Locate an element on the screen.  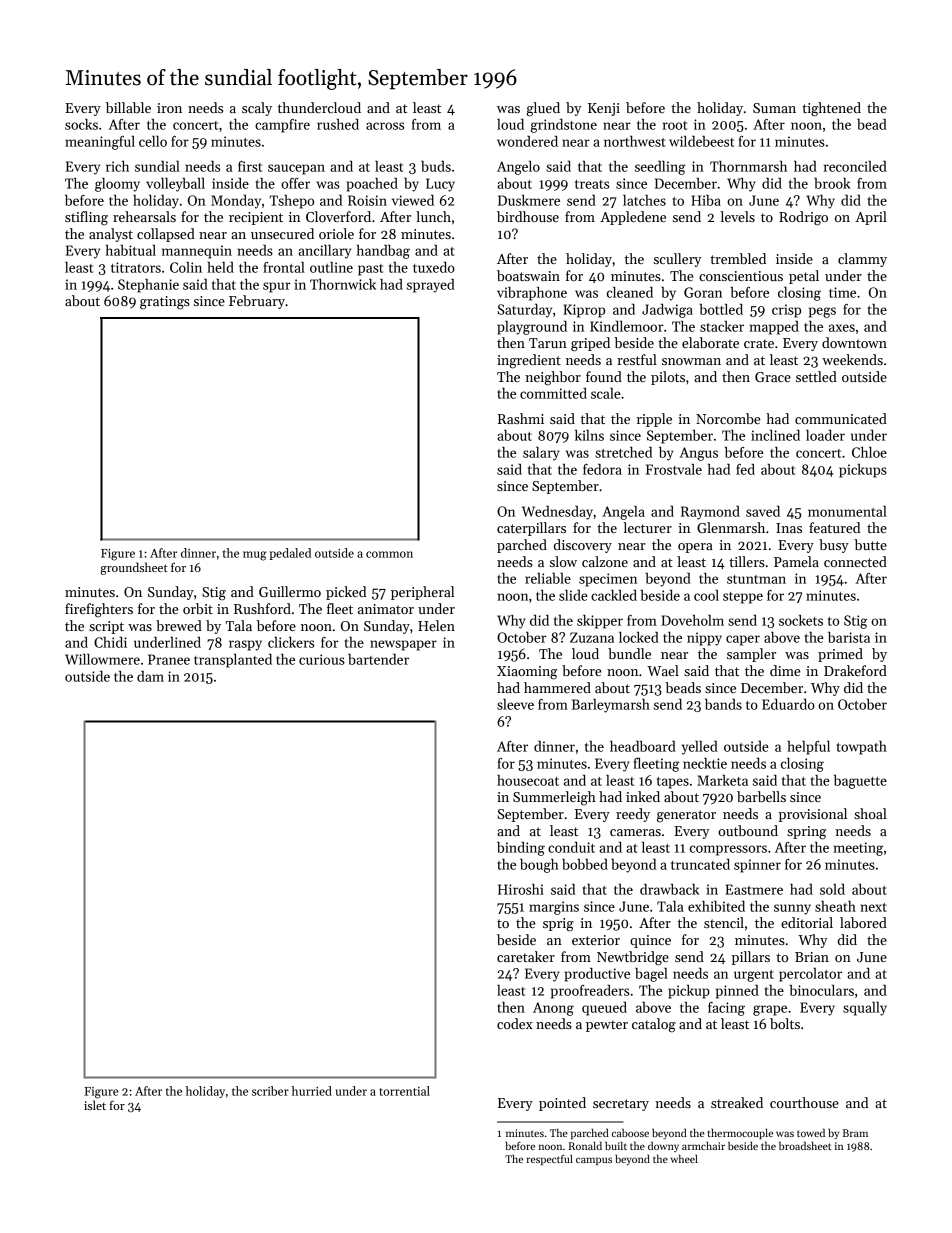
dam is located at coordinates (150, 676).
